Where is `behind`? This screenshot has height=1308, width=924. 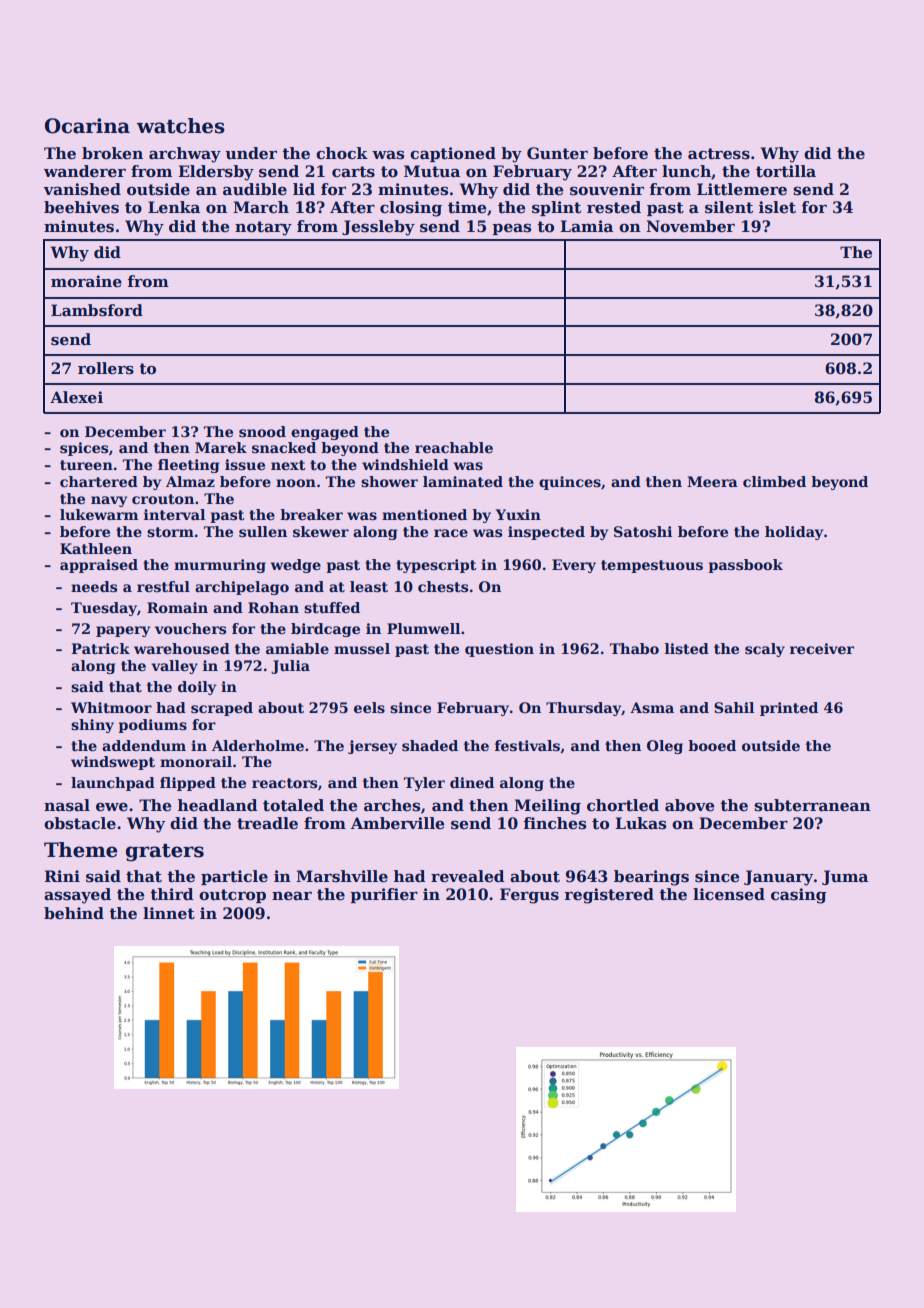
behind is located at coordinates (74, 913).
